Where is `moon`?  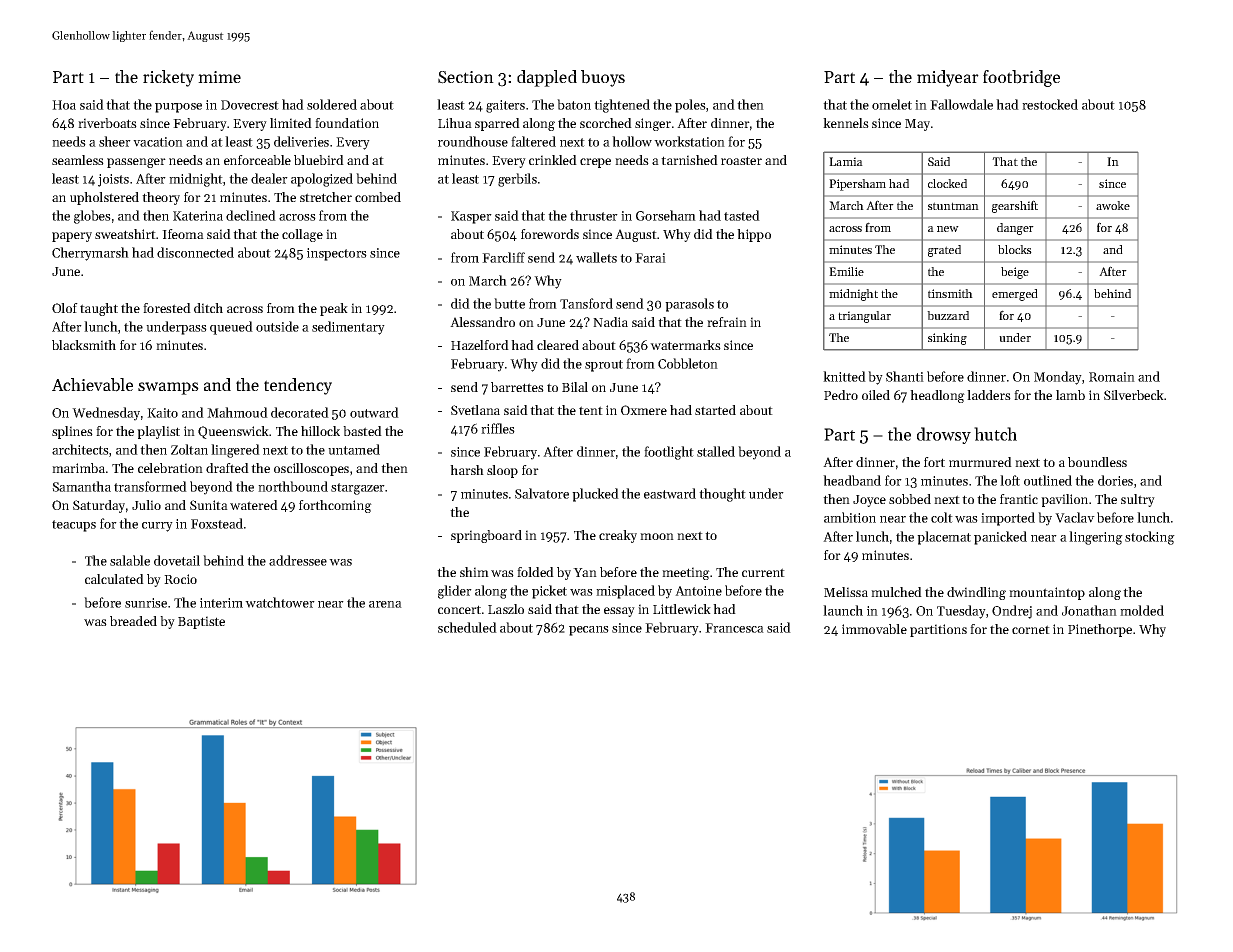
moon is located at coordinates (657, 536).
